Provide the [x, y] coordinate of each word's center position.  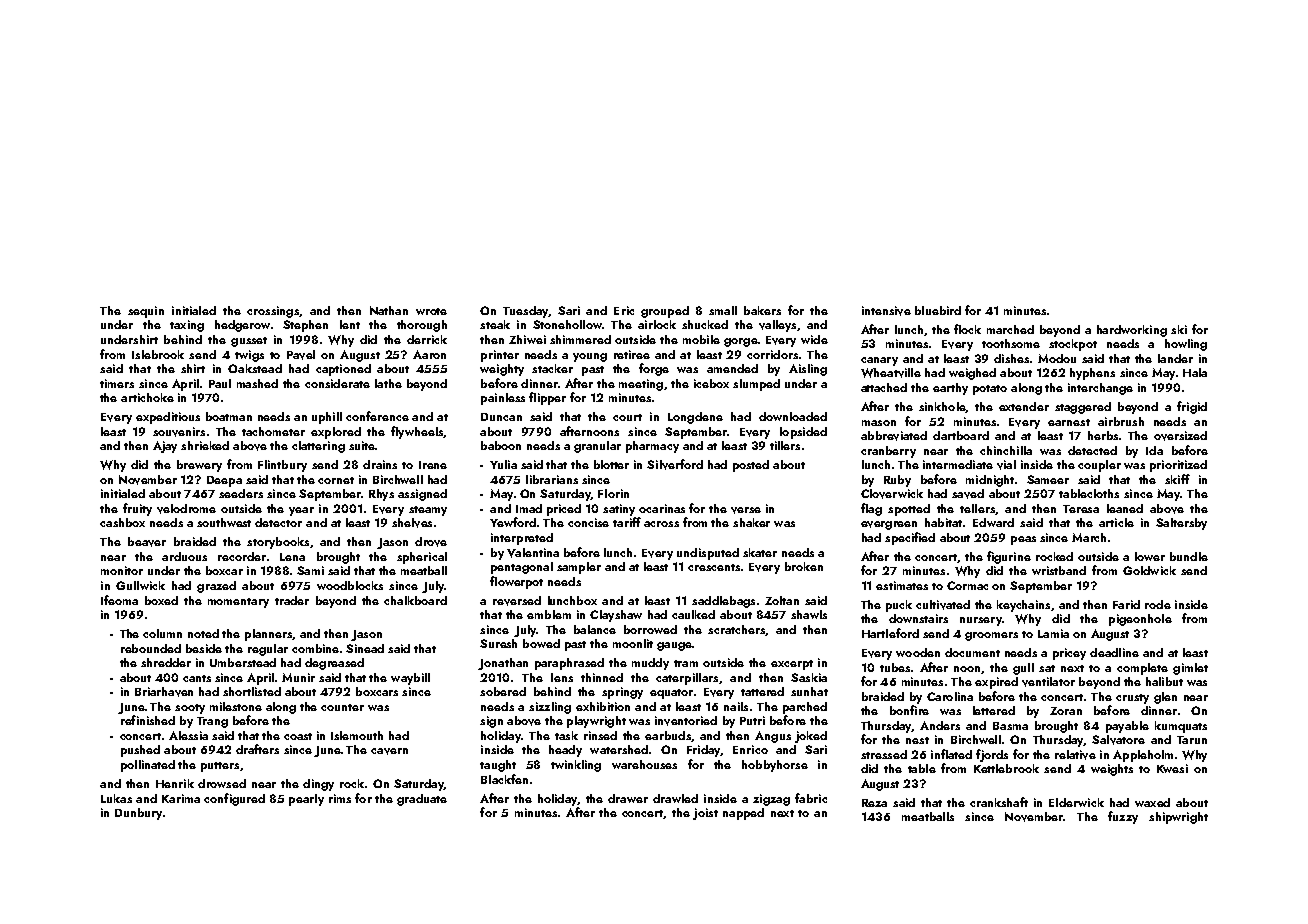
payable [1127, 727]
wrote [431, 311]
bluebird [938, 310]
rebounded [151, 648]
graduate [422, 800]
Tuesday [526, 312]
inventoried [686, 721]
